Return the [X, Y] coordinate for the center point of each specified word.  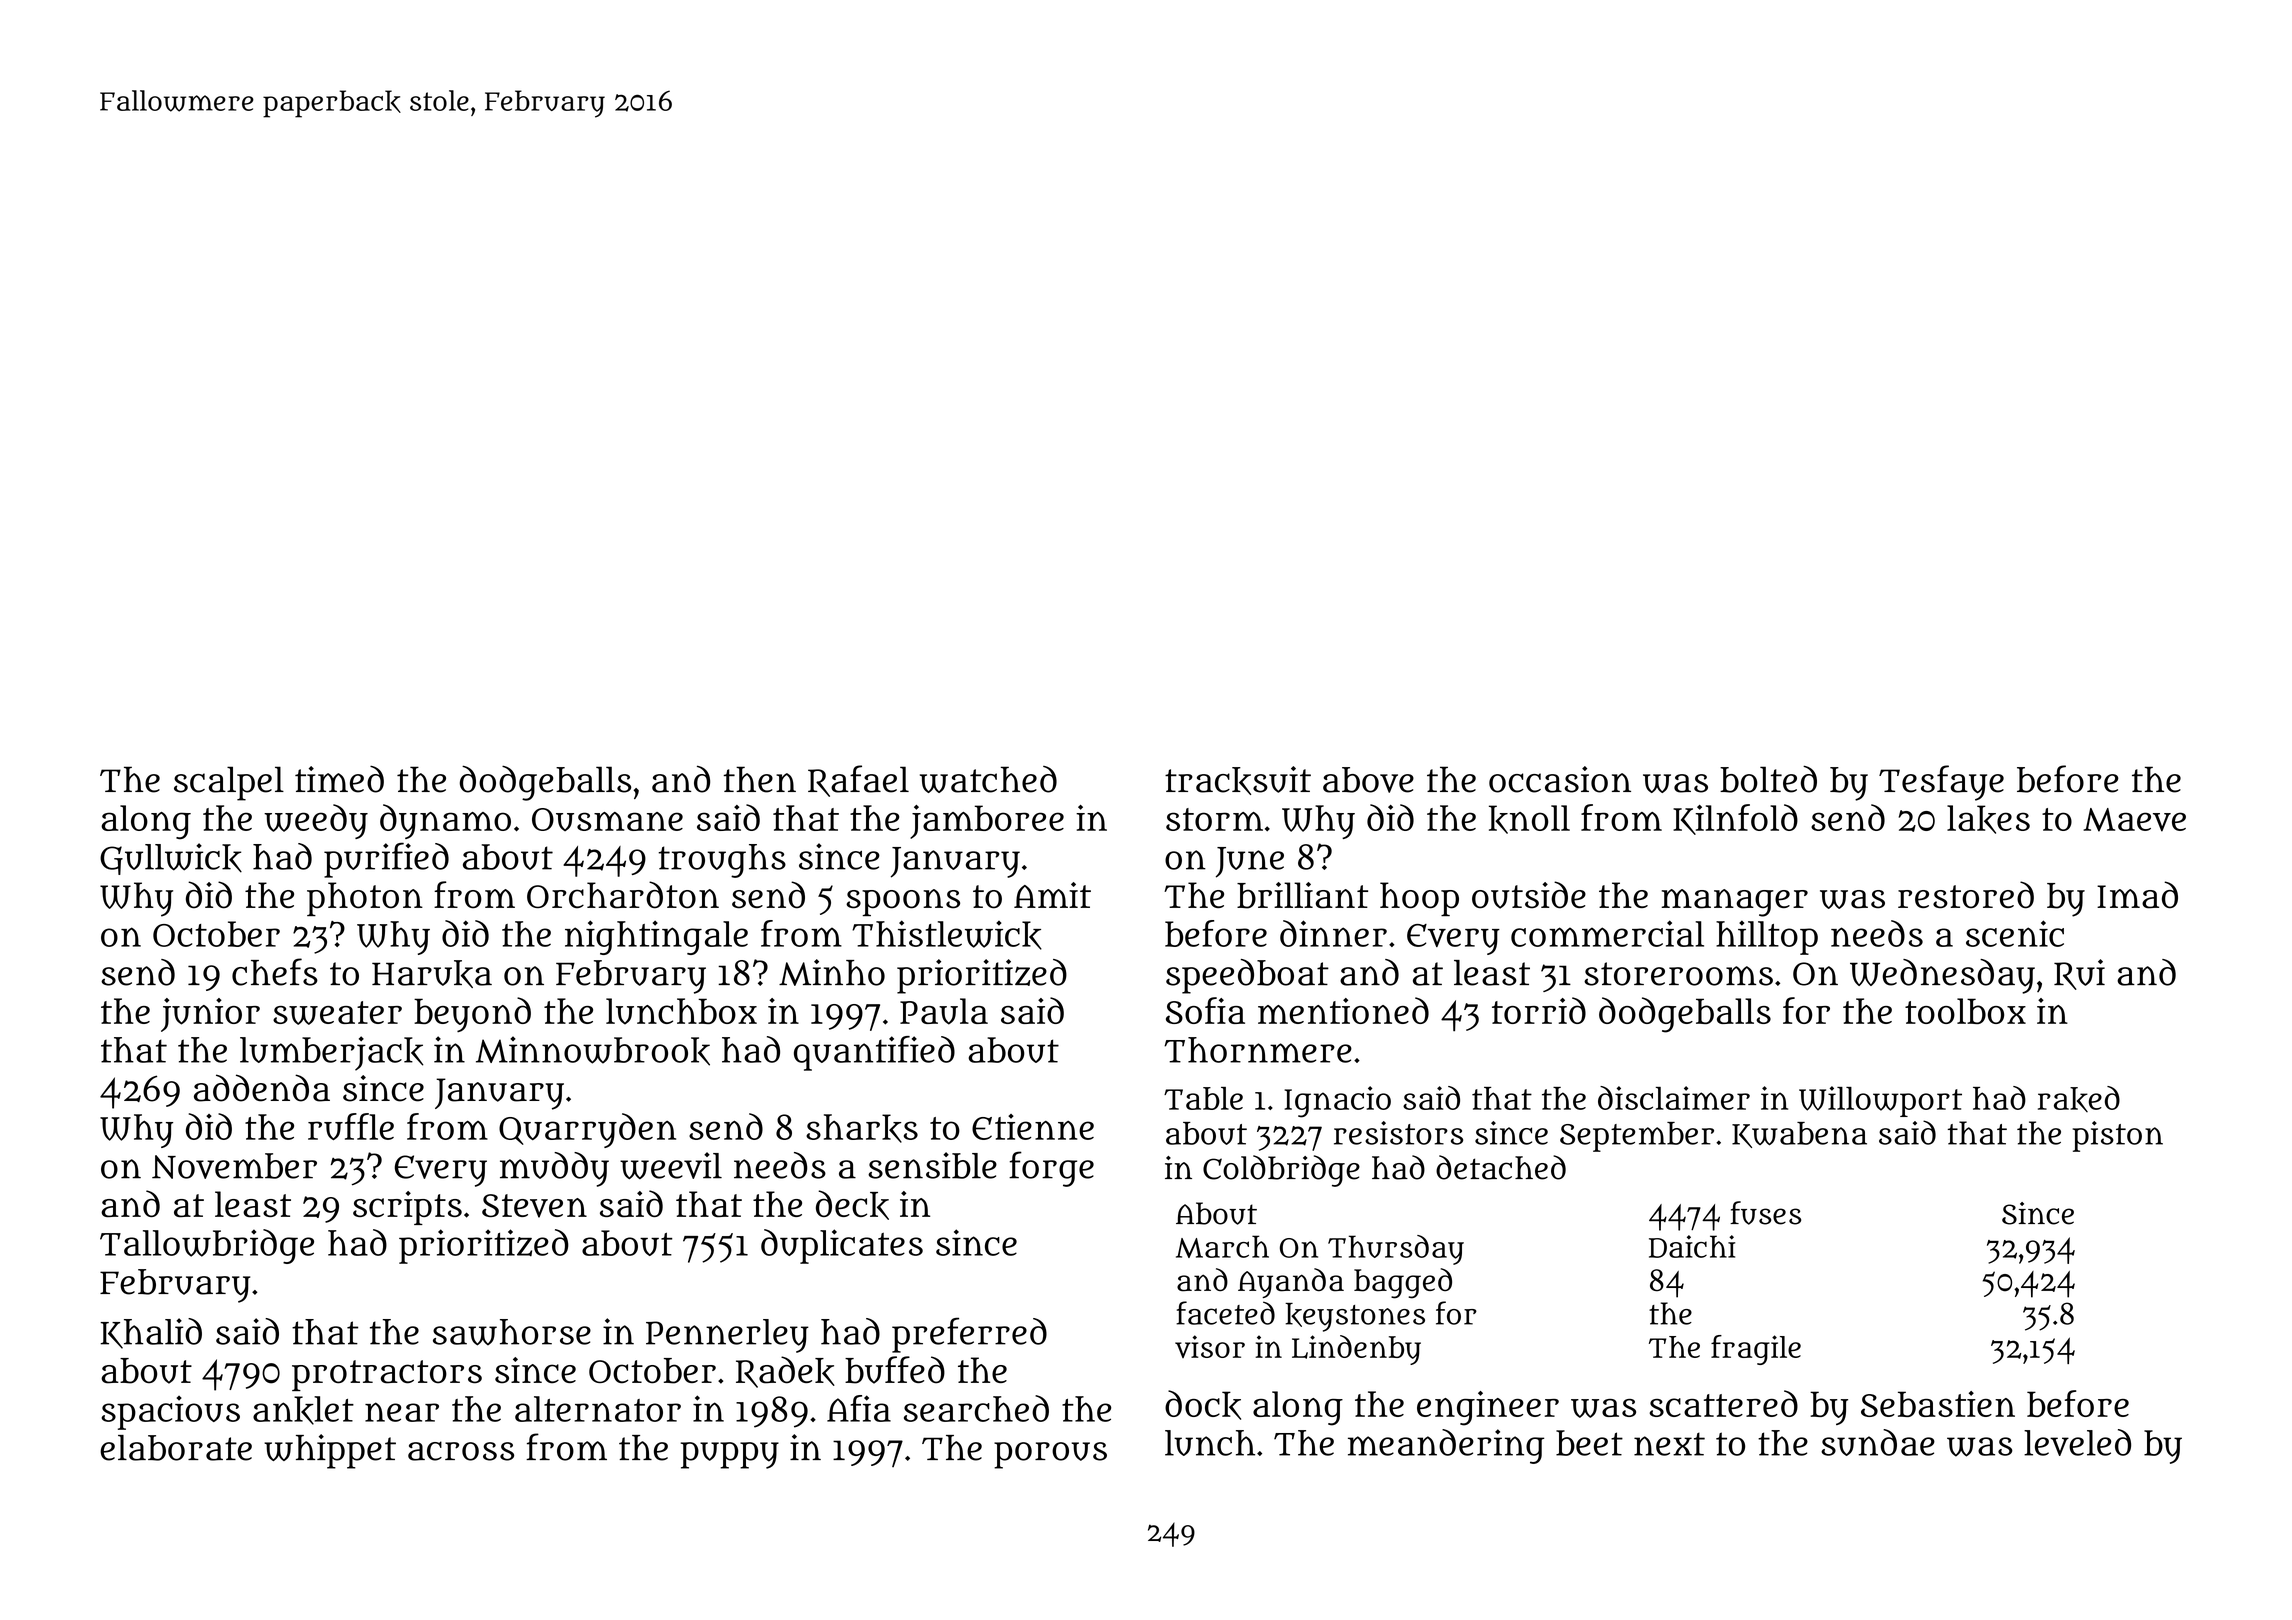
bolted [1768, 779]
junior [210, 1015]
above [1368, 780]
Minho [832, 972]
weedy [316, 821]
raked [2079, 1099]
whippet [330, 1451]
